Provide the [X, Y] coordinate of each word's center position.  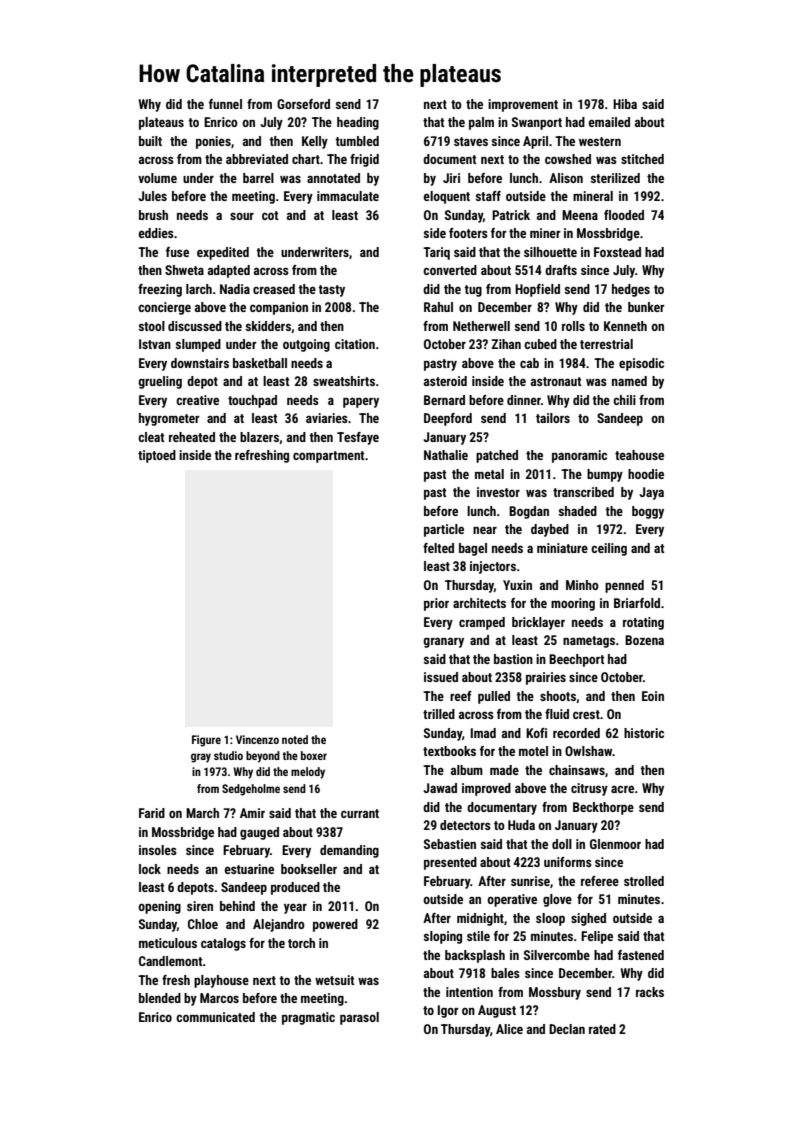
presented [450, 863]
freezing [160, 290]
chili [624, 400]
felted [438, 548]
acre [622, 789]
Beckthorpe [603, 808]
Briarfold [637, 603]
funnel [225, 104]
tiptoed [157, 456]
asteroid [445, 381]
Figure [206, 741]
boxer [314, 755]
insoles [158, 850]
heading [358, 123]
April [535, 142]
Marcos [219, 998]
